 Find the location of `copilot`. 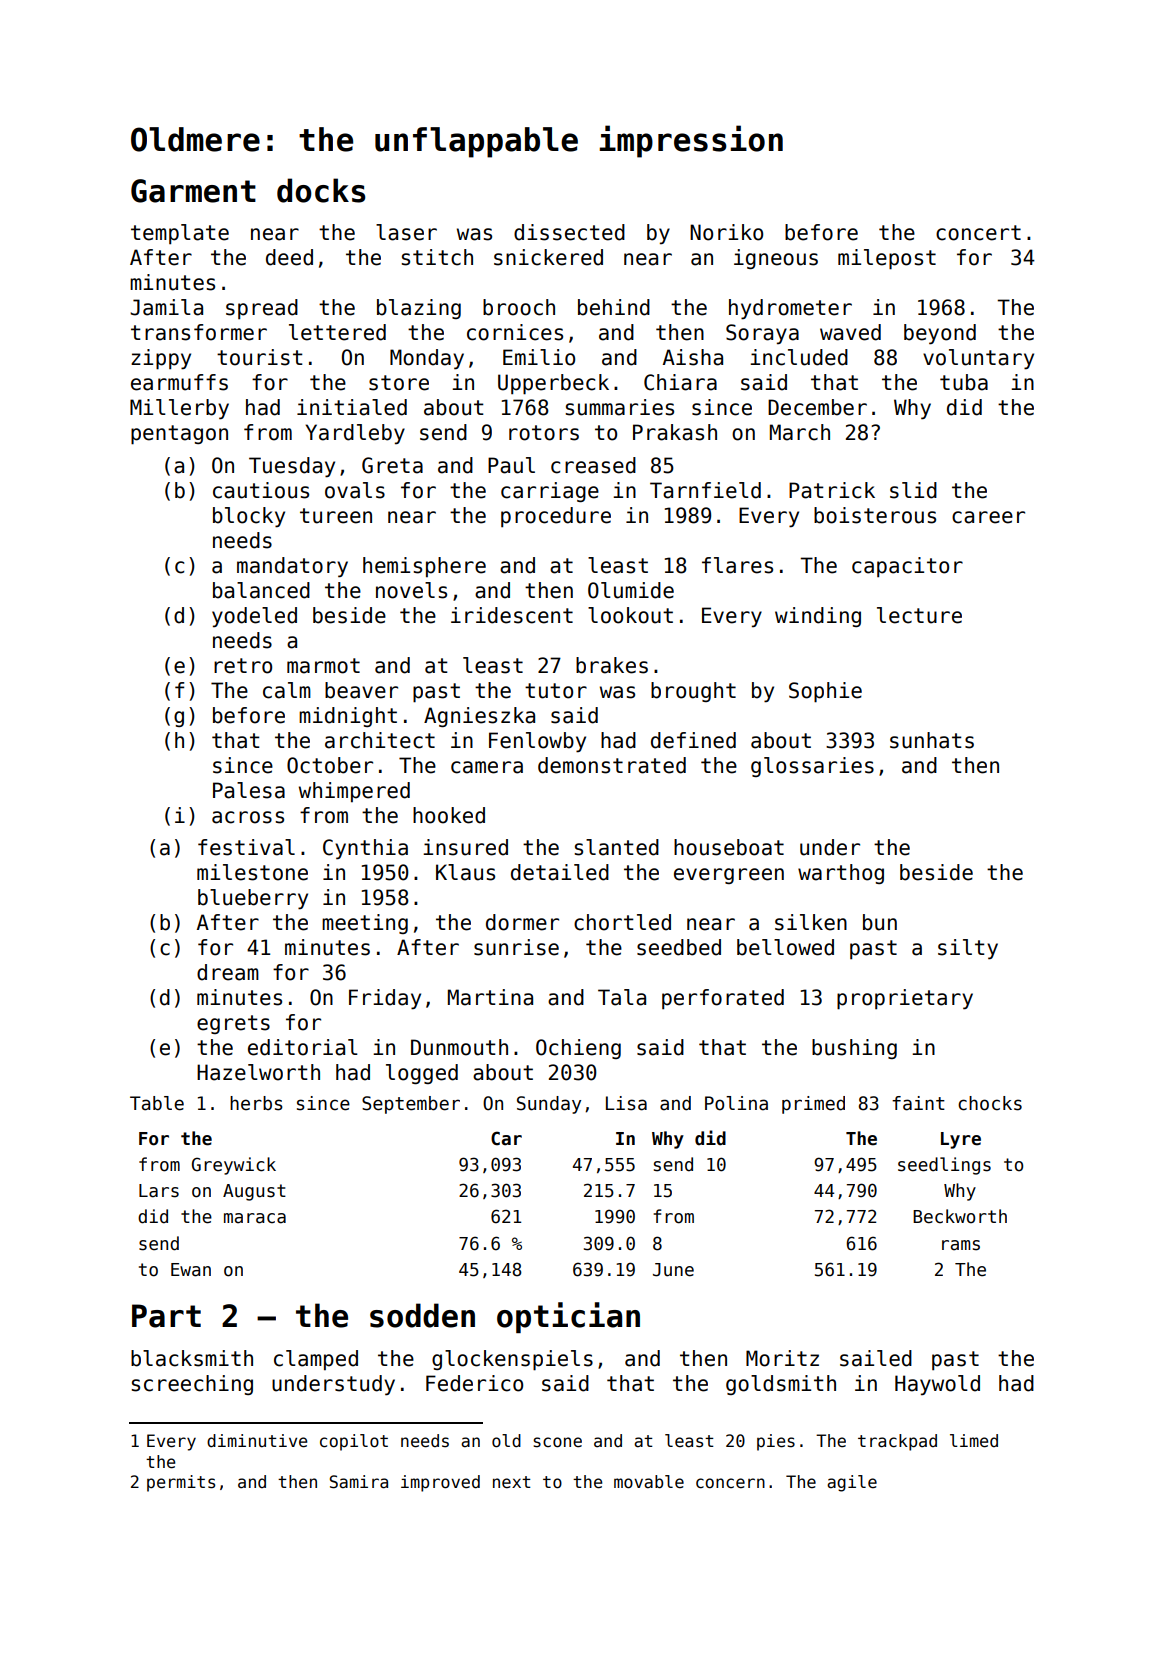

copilot is located at coordinates (354, 1442).
